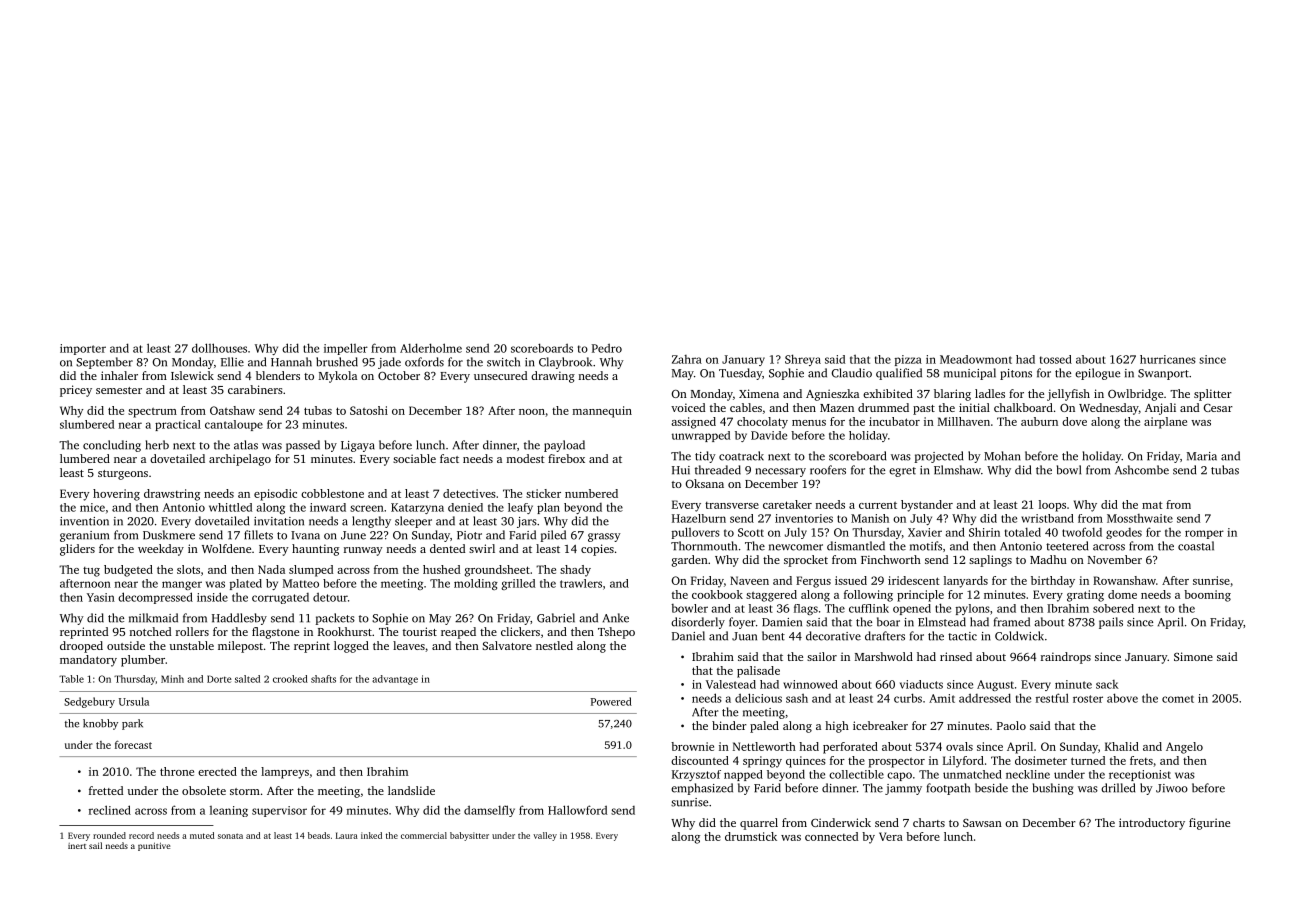 The height and width of the image is (924, 1308). I want to click on punitive, so click(154, 846).
